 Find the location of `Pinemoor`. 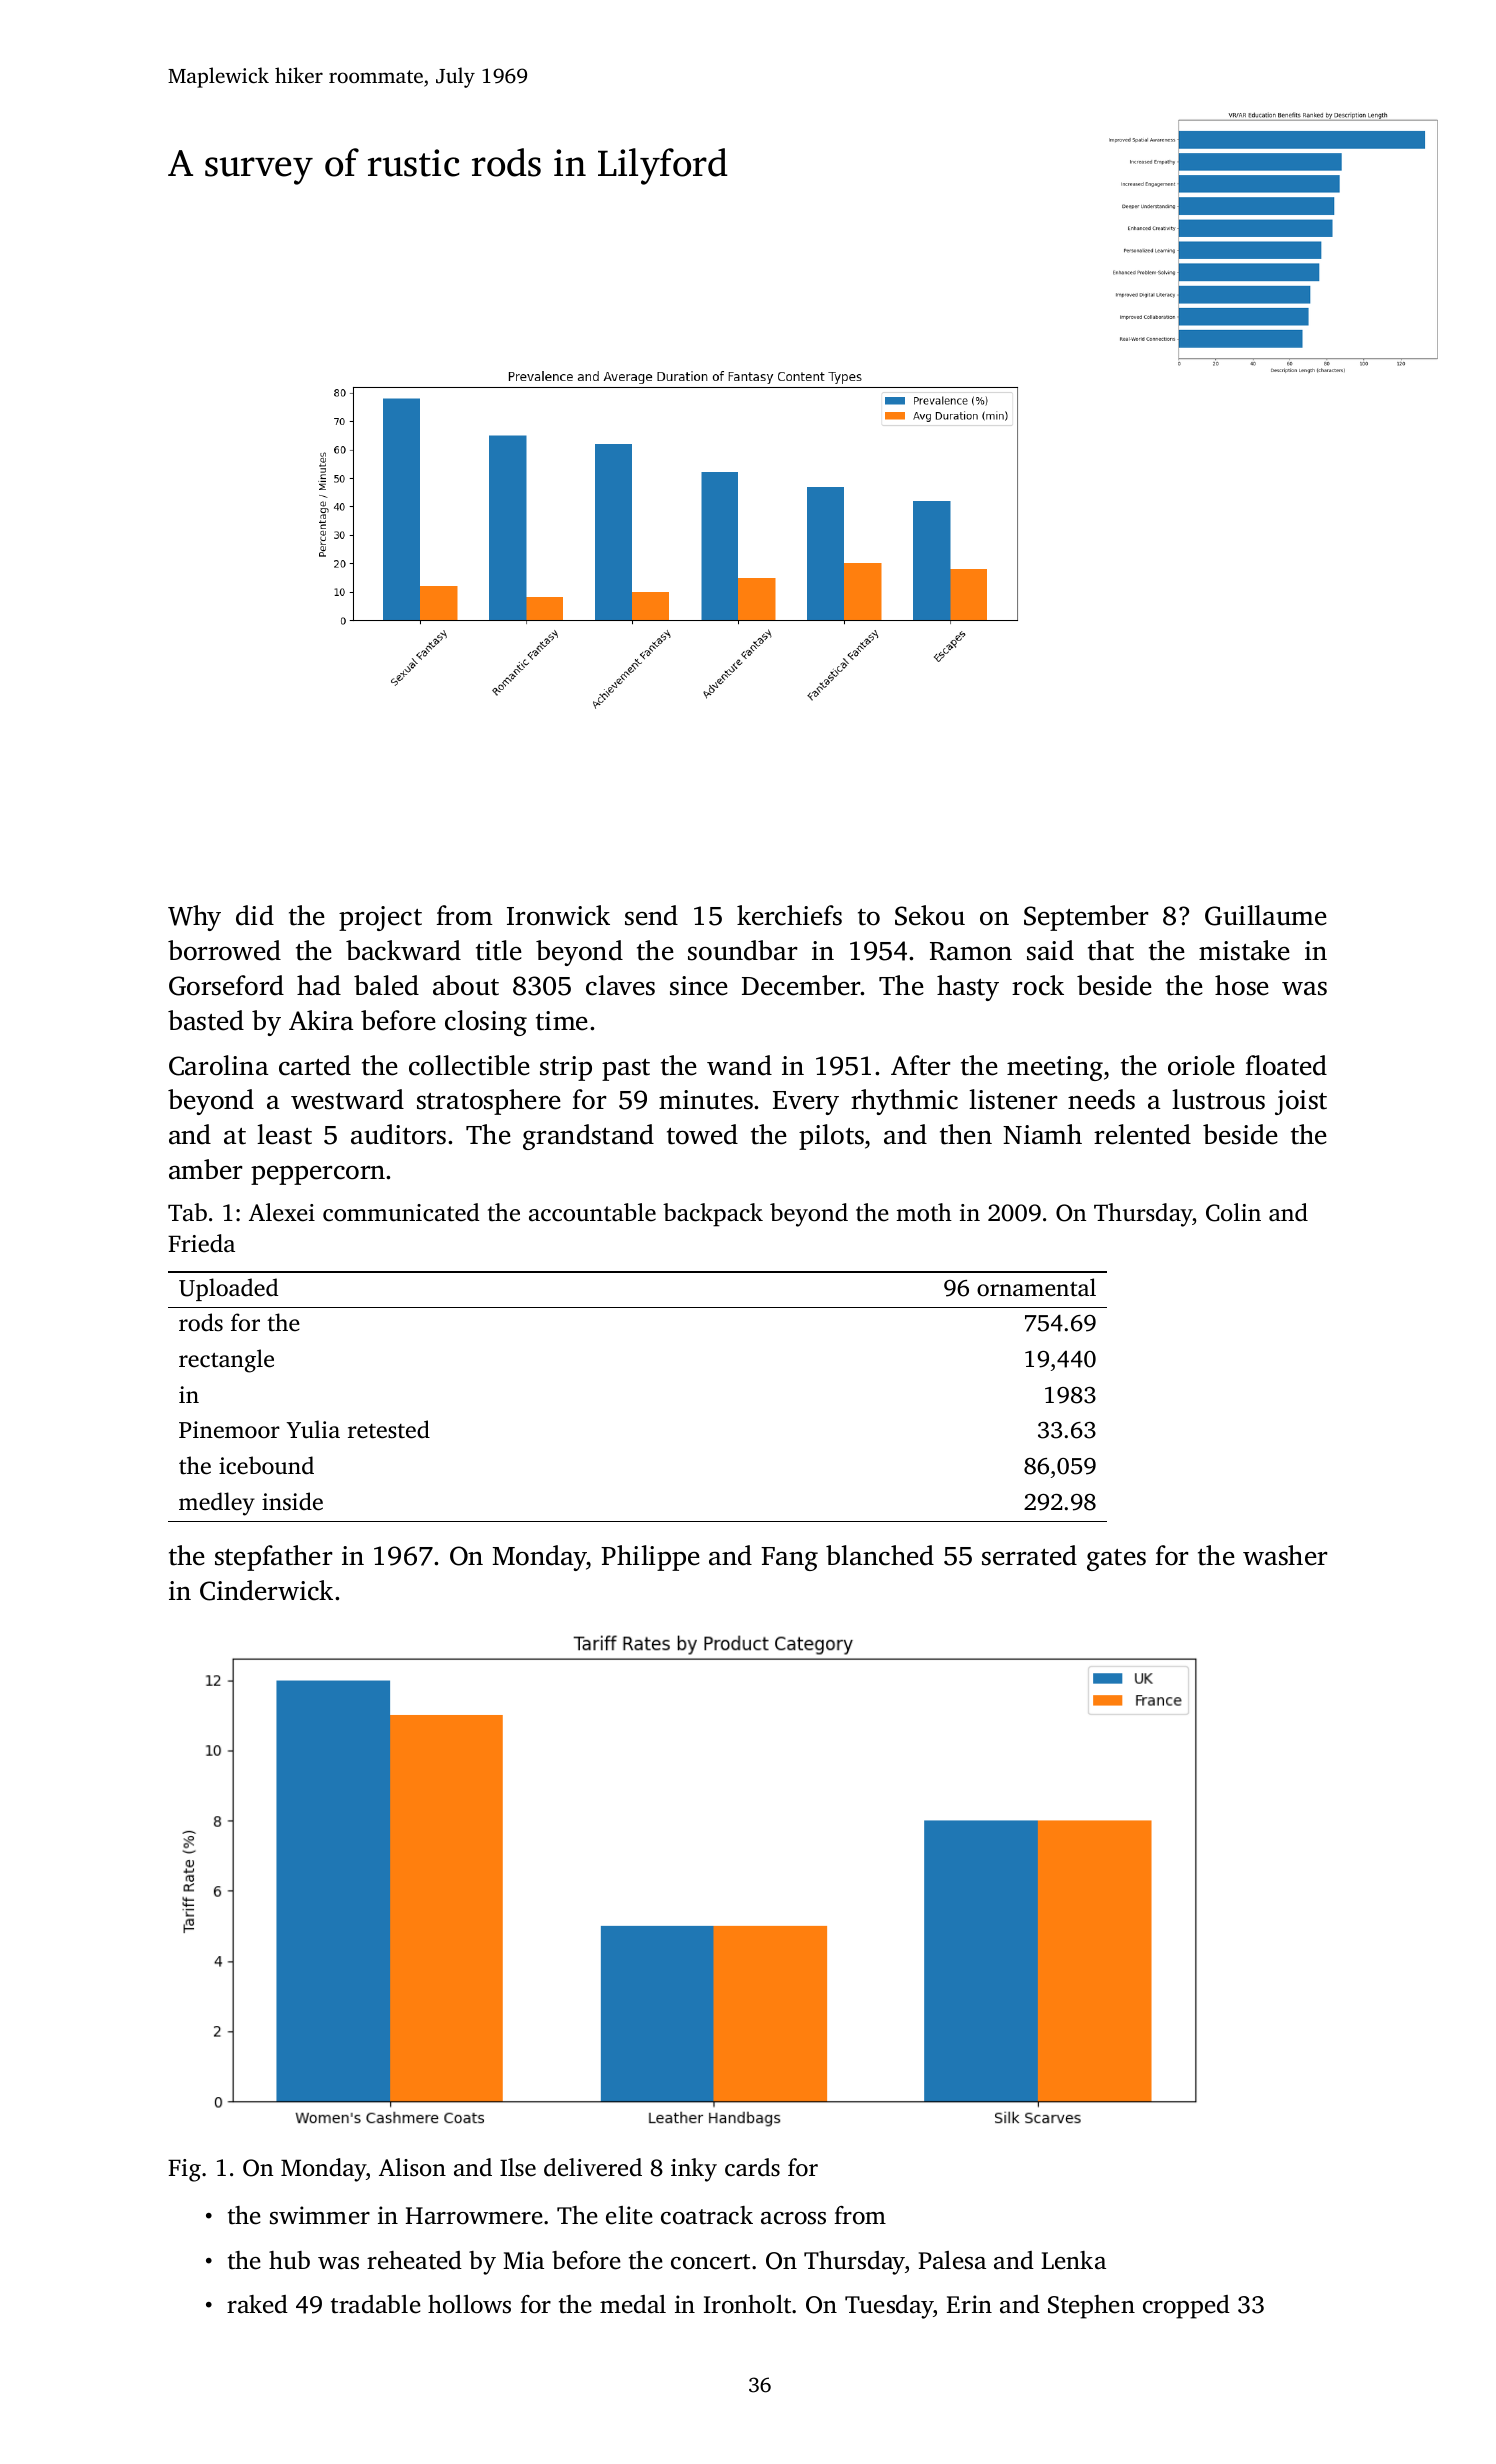

Pinemoor is located at coordinates (229, 1430).
